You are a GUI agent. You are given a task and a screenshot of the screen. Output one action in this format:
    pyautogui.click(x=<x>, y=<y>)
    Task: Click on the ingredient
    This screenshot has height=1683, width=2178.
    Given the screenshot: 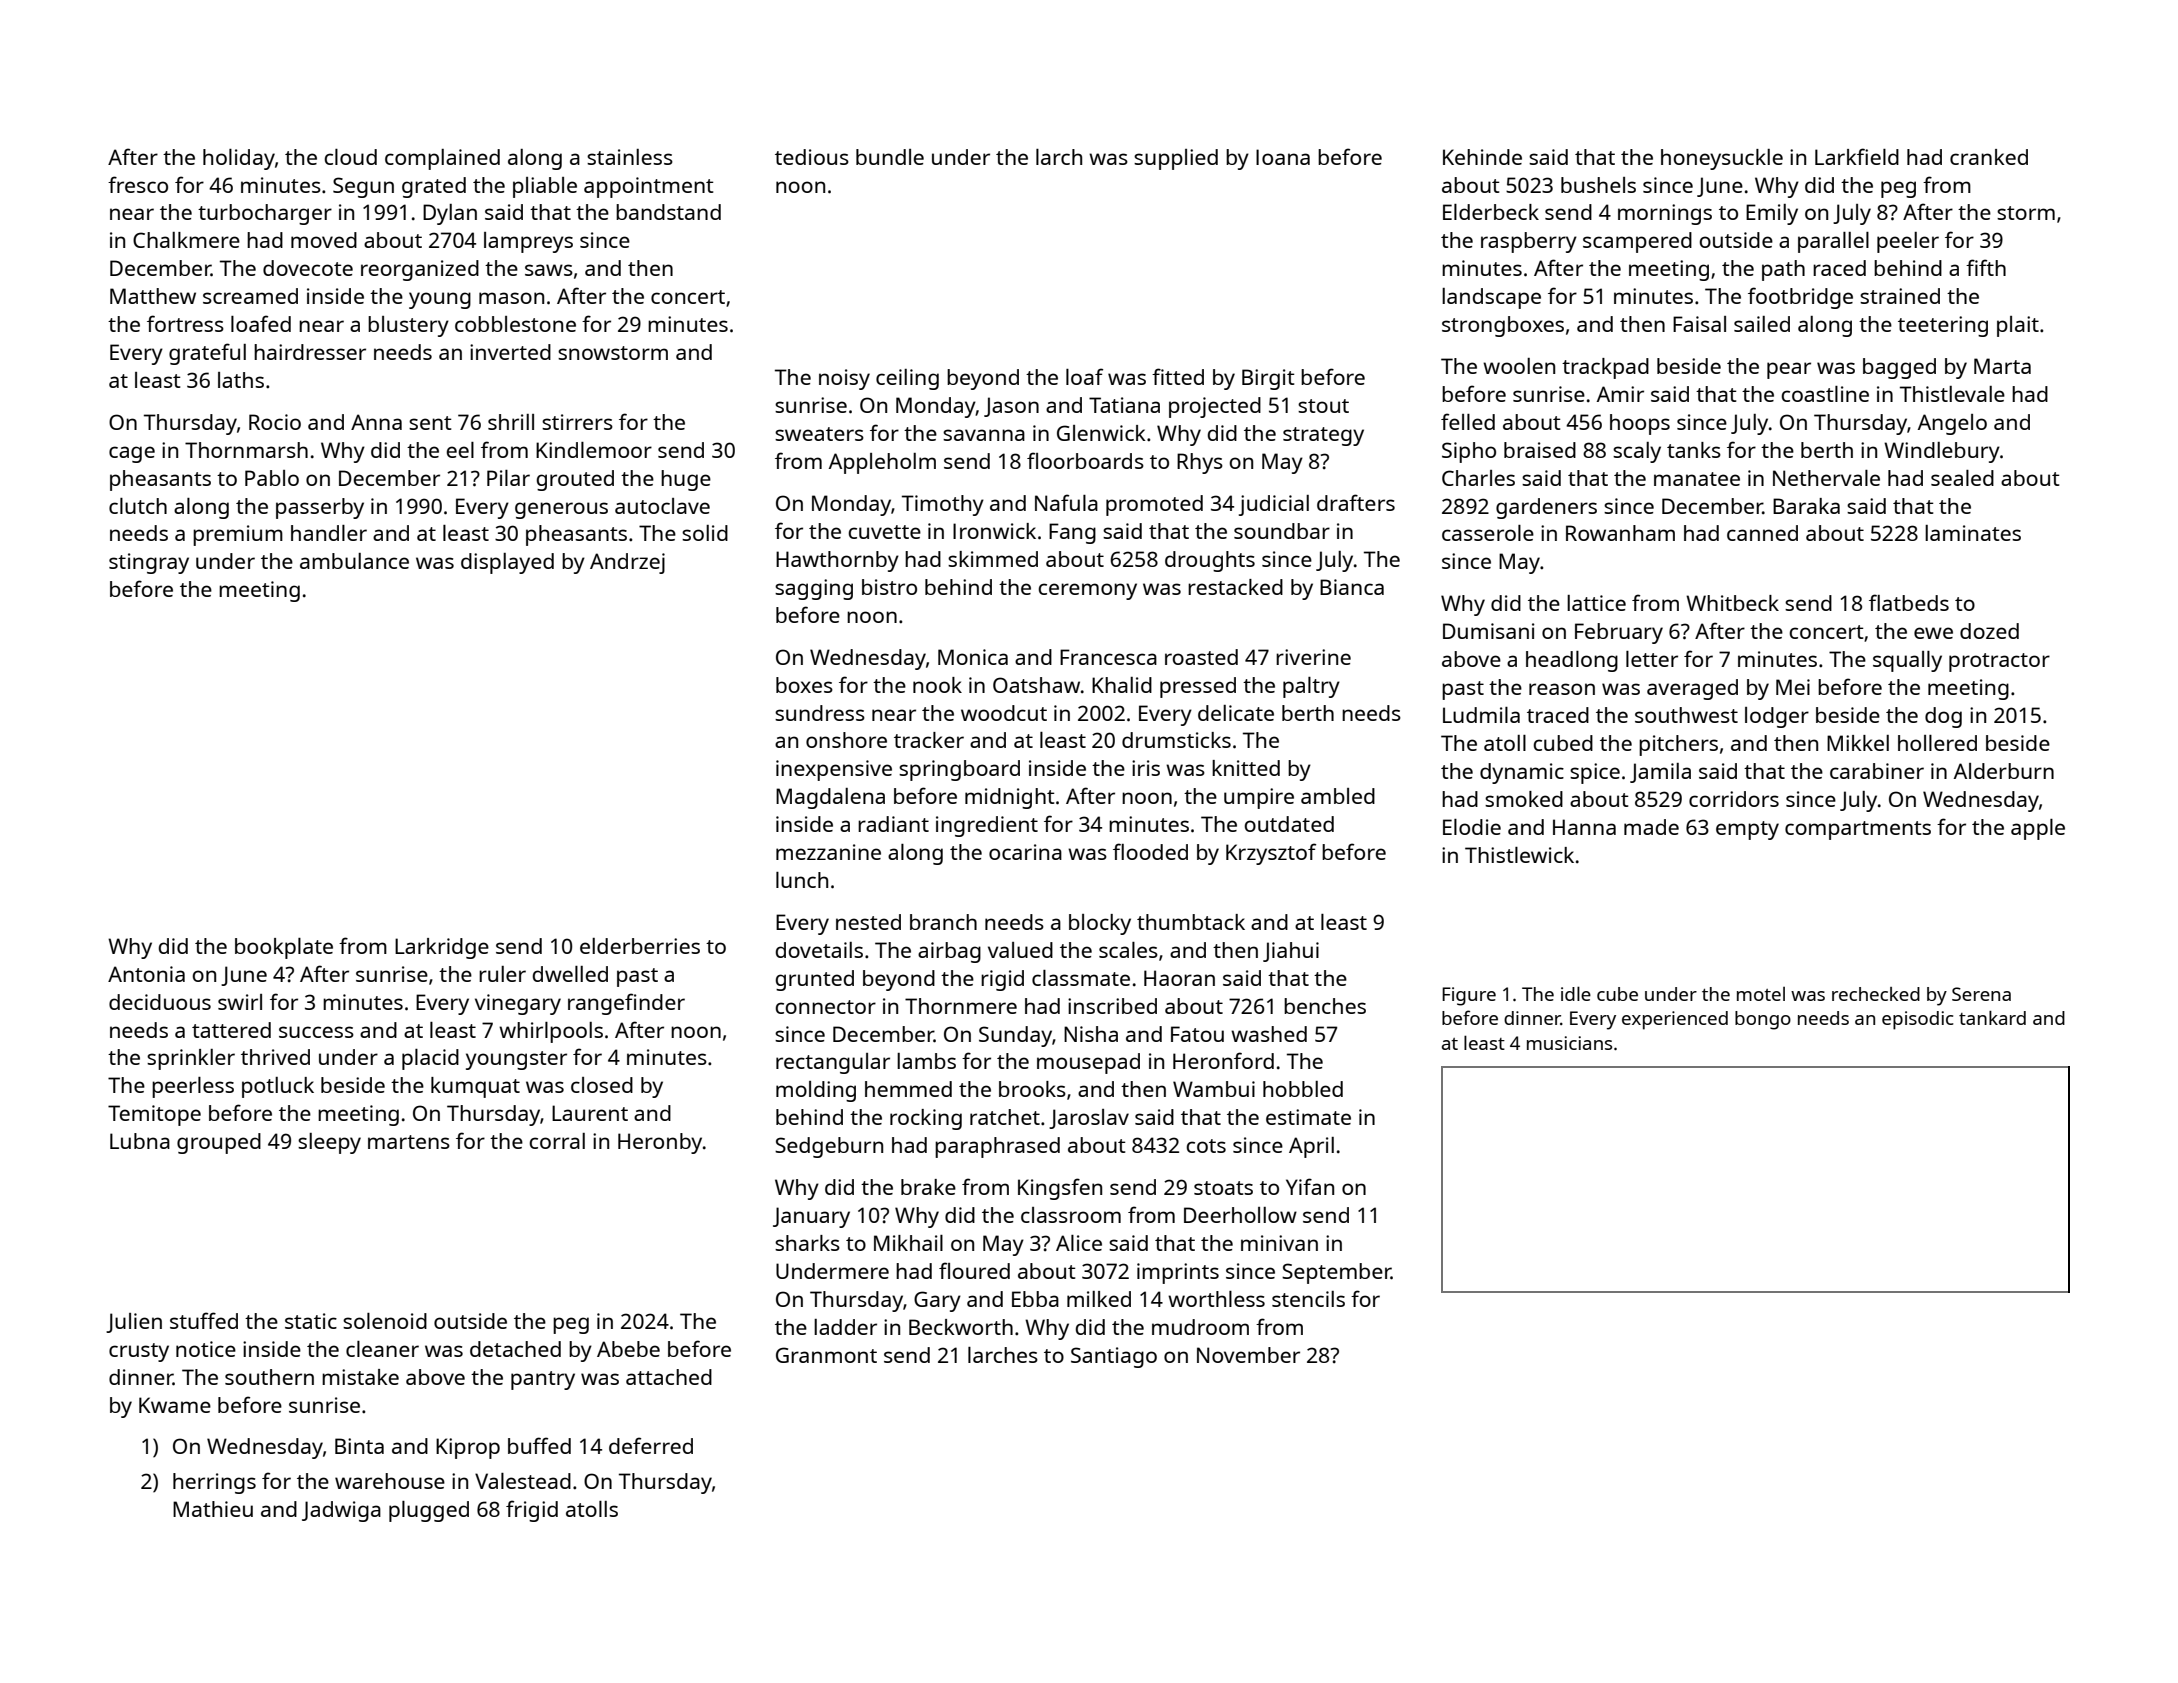 What is the action you would take?
    pyautogui.click(x=987, y=826)
